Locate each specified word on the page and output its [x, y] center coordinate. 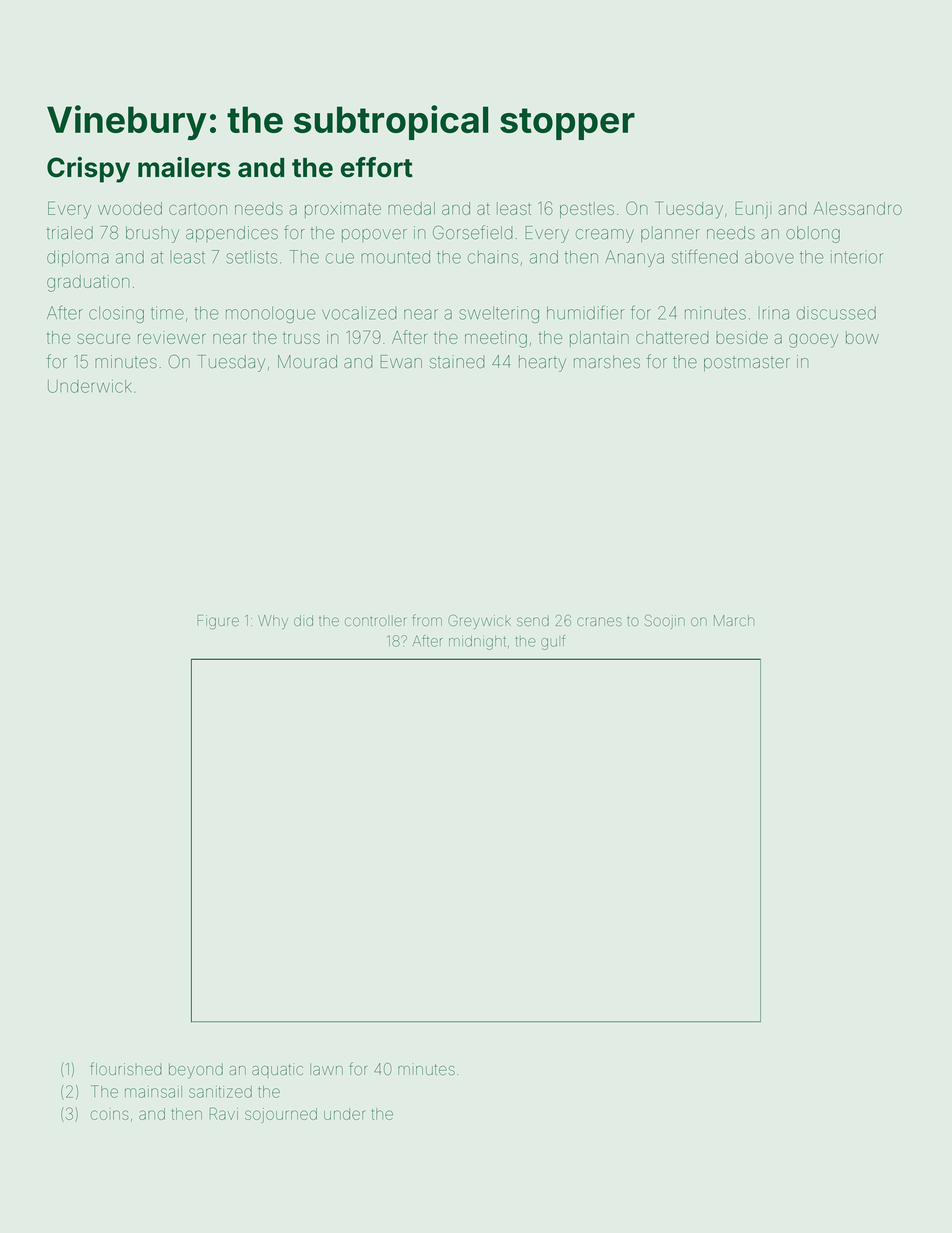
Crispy [88, 170]
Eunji [753, 210]
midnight [477, 643]
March [734, 620]
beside [742, 337]
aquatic [277, 1070]
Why [273, 622]
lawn [326, 1069]
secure [103, 339]
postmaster [747, 364]
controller [376, 620]
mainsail [153, 1092]
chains [493, 257]
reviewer [172, 337]
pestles [587, 210]
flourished [126, 1068]
